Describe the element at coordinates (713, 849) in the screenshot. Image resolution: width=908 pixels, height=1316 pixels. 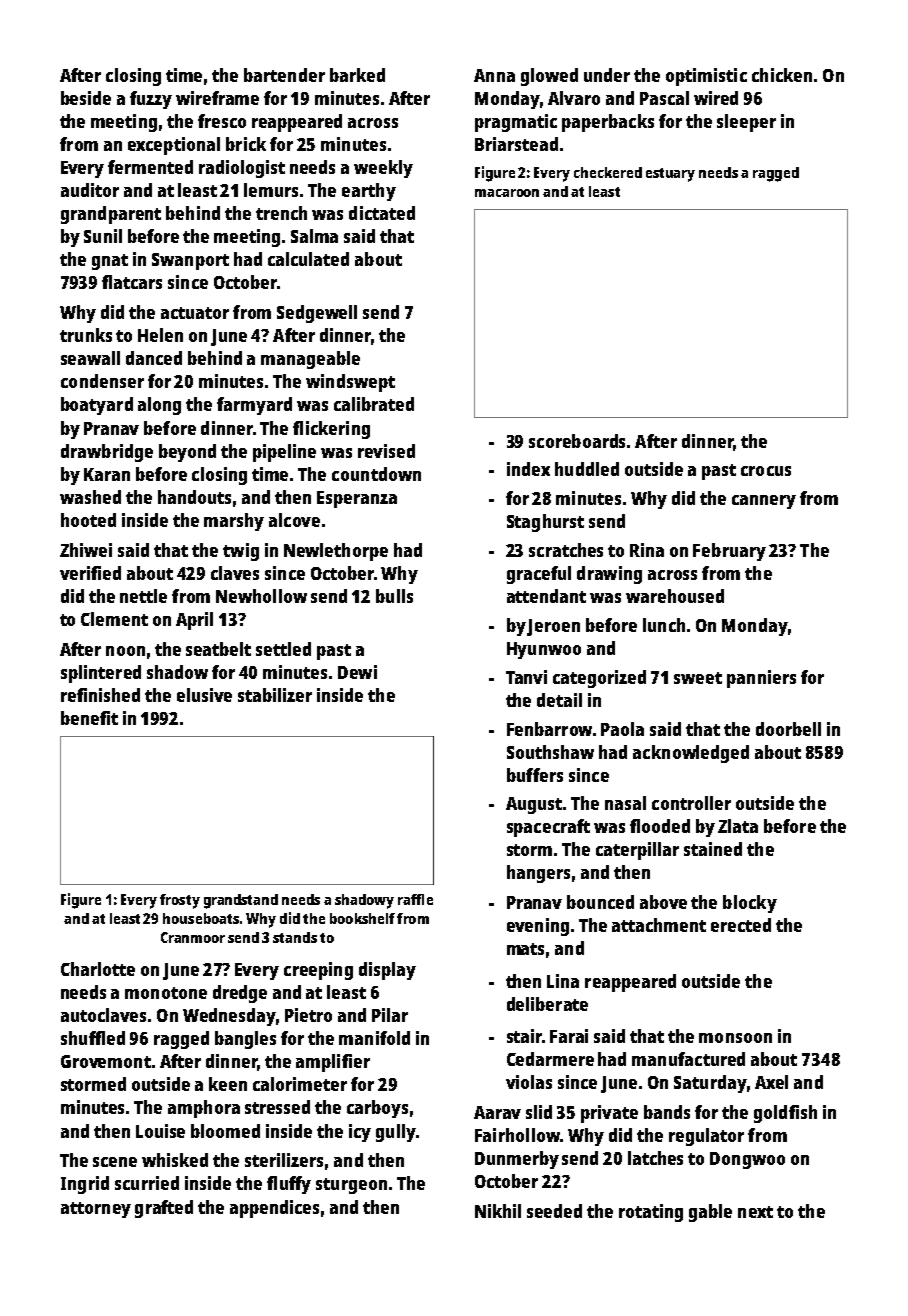
I see `stained` at that location.
